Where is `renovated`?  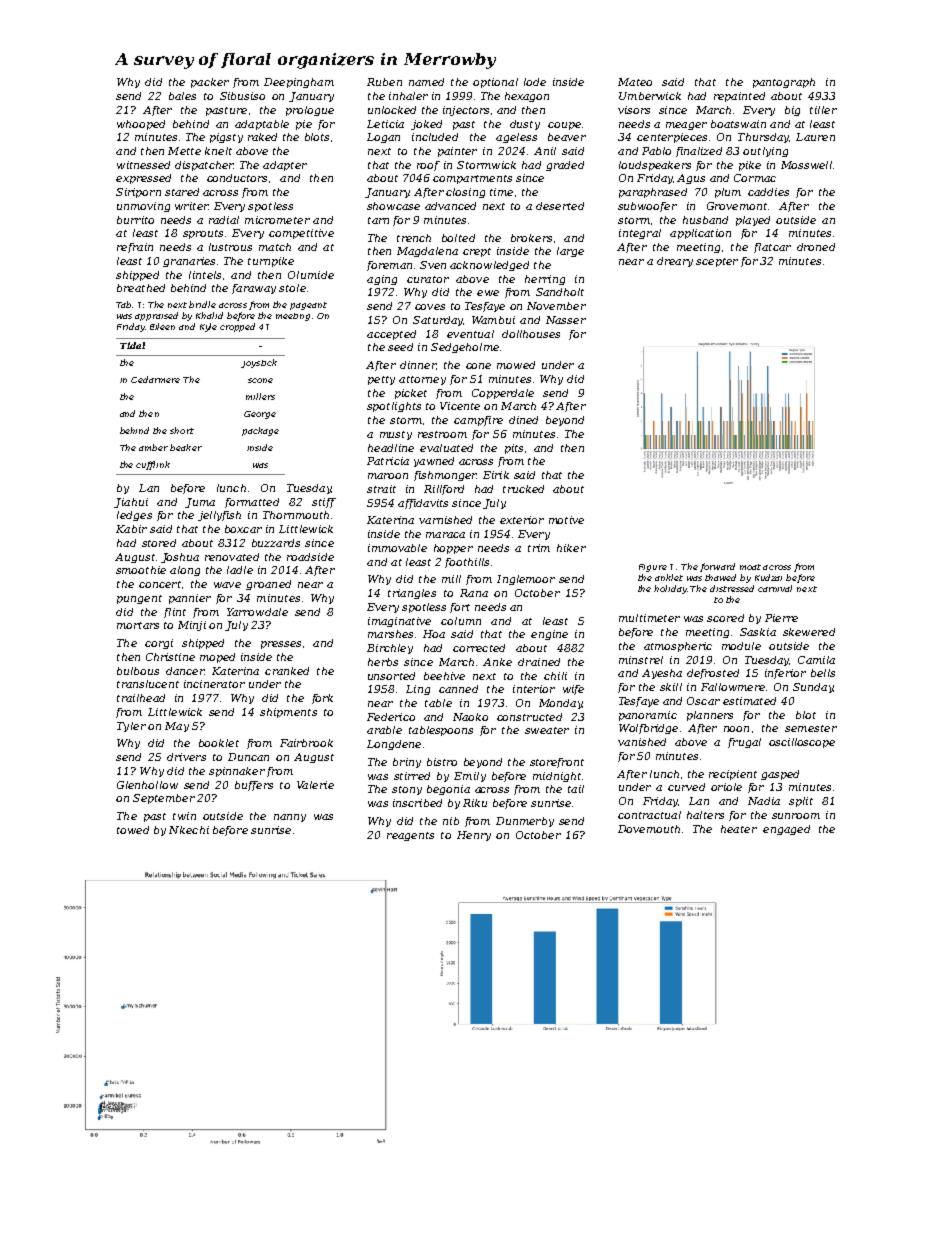
renovated is located at coordinates (232, 557).
